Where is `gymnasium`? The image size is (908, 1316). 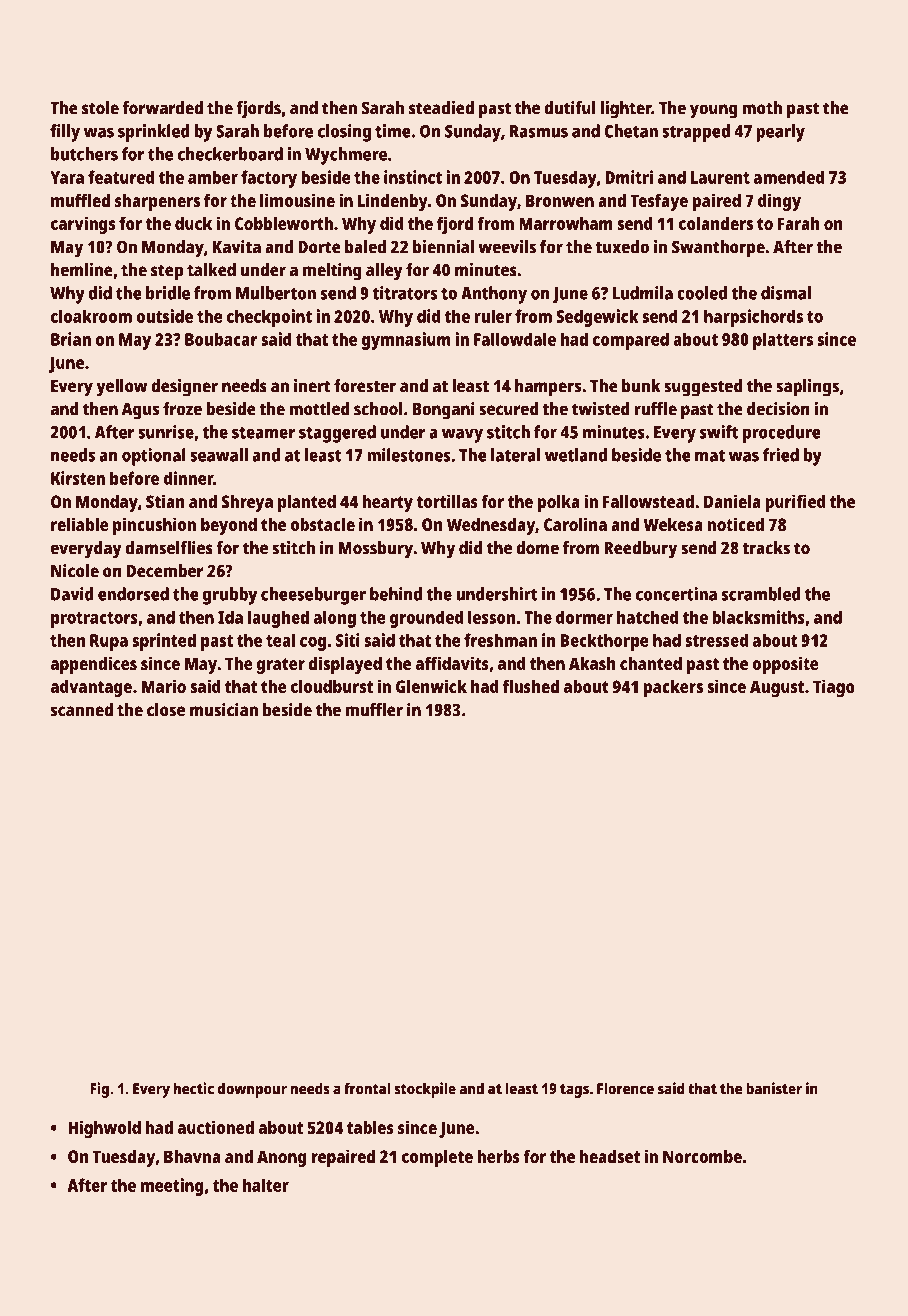
gymnasium is located at coordinates (406, 341).
